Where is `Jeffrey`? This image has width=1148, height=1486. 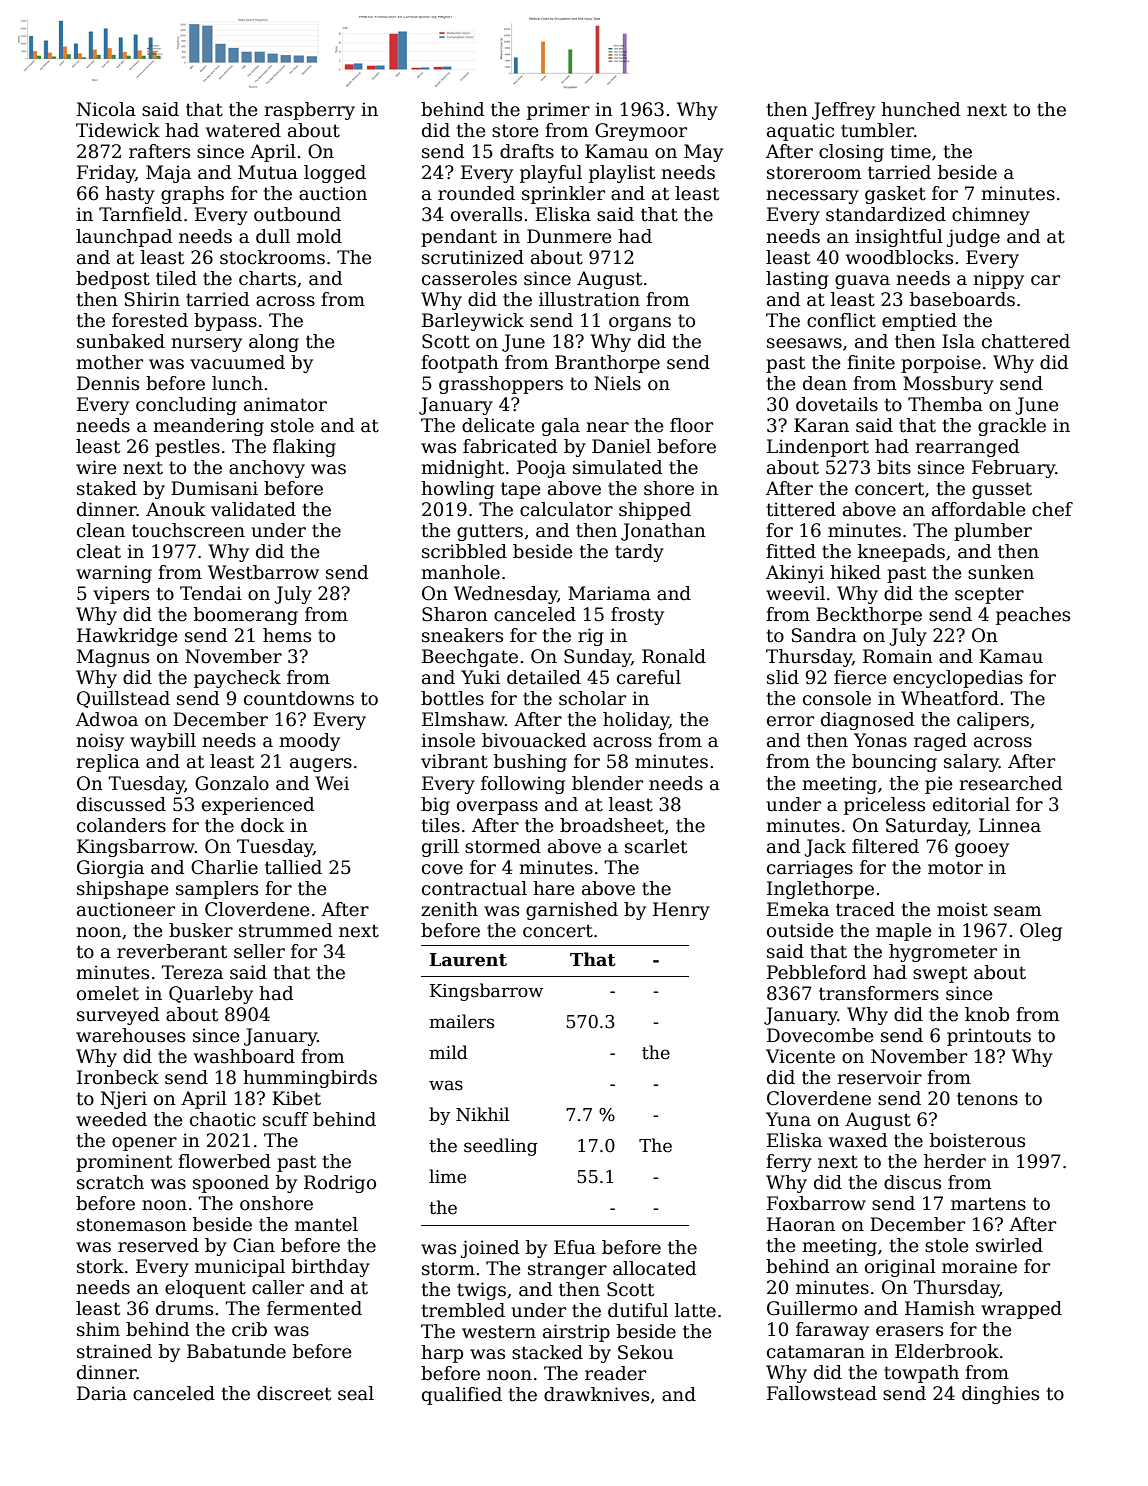 Jeffrey is located at coordinates (843, 111).
